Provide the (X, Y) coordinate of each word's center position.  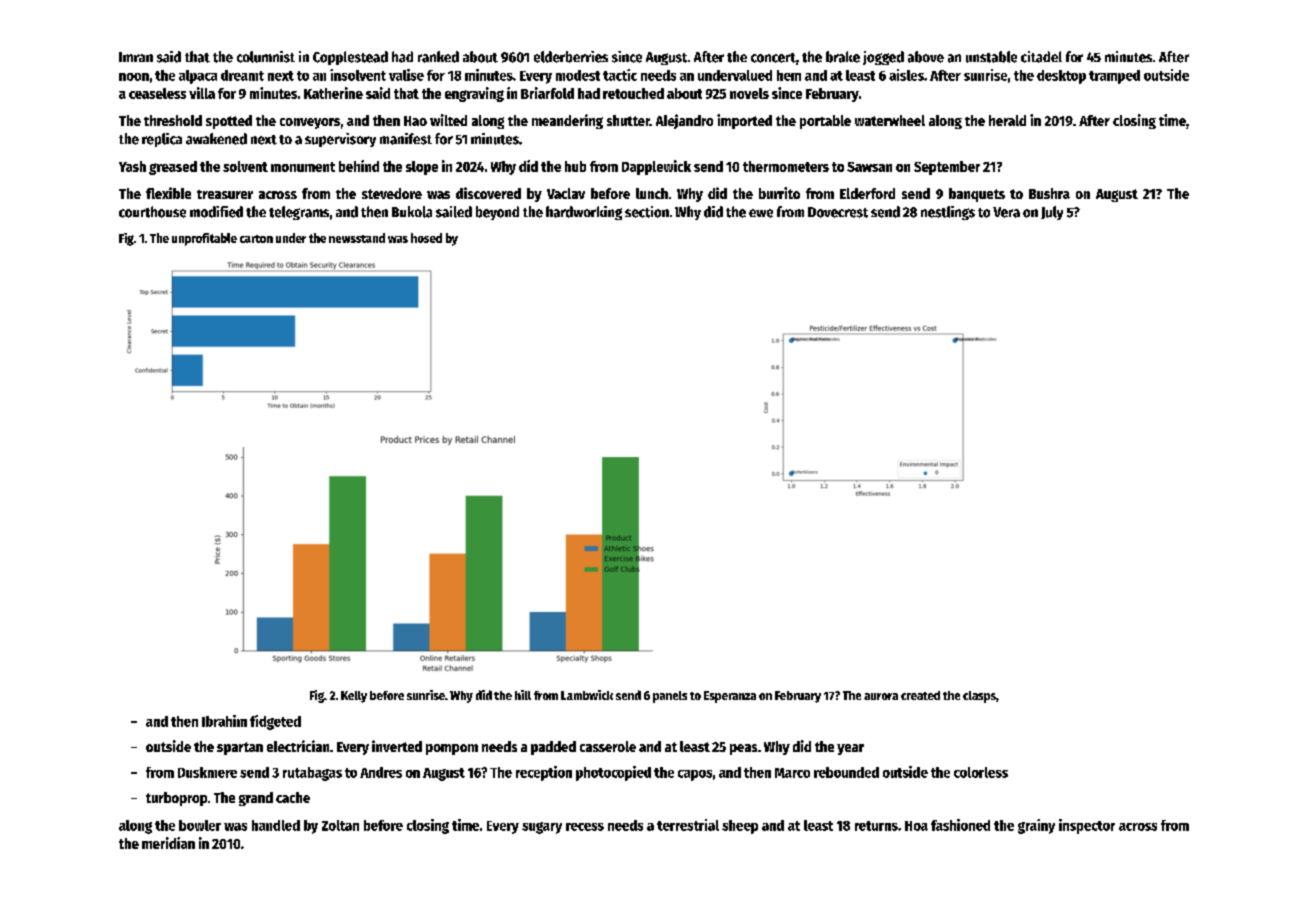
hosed (426, 238)
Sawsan (869, 167)
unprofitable (204, 239)
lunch (652, 193)
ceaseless (157, 93)
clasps (979, 697)
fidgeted (275, 722)
